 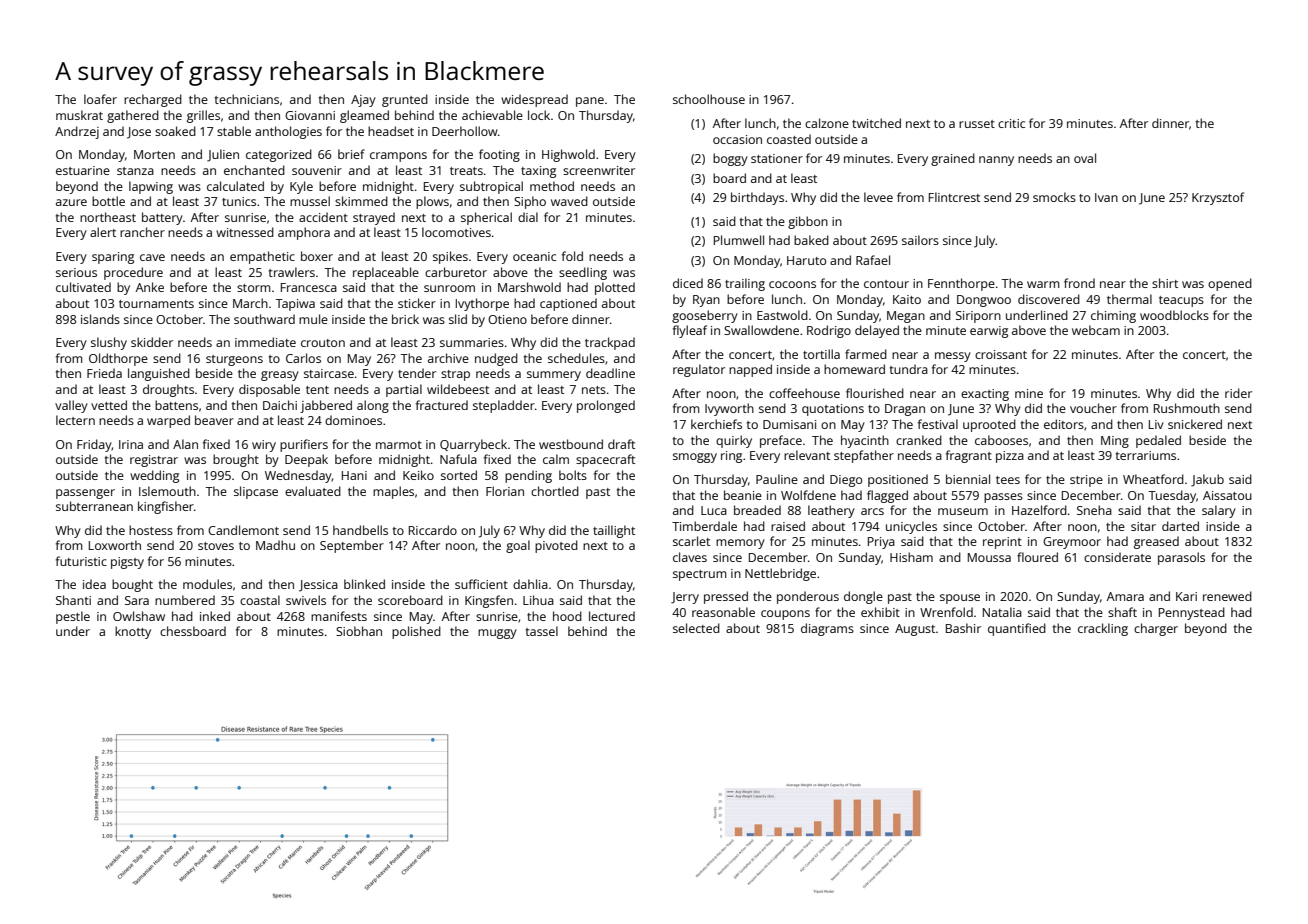 I want to click on summaries, so click(x=472, y=342).
